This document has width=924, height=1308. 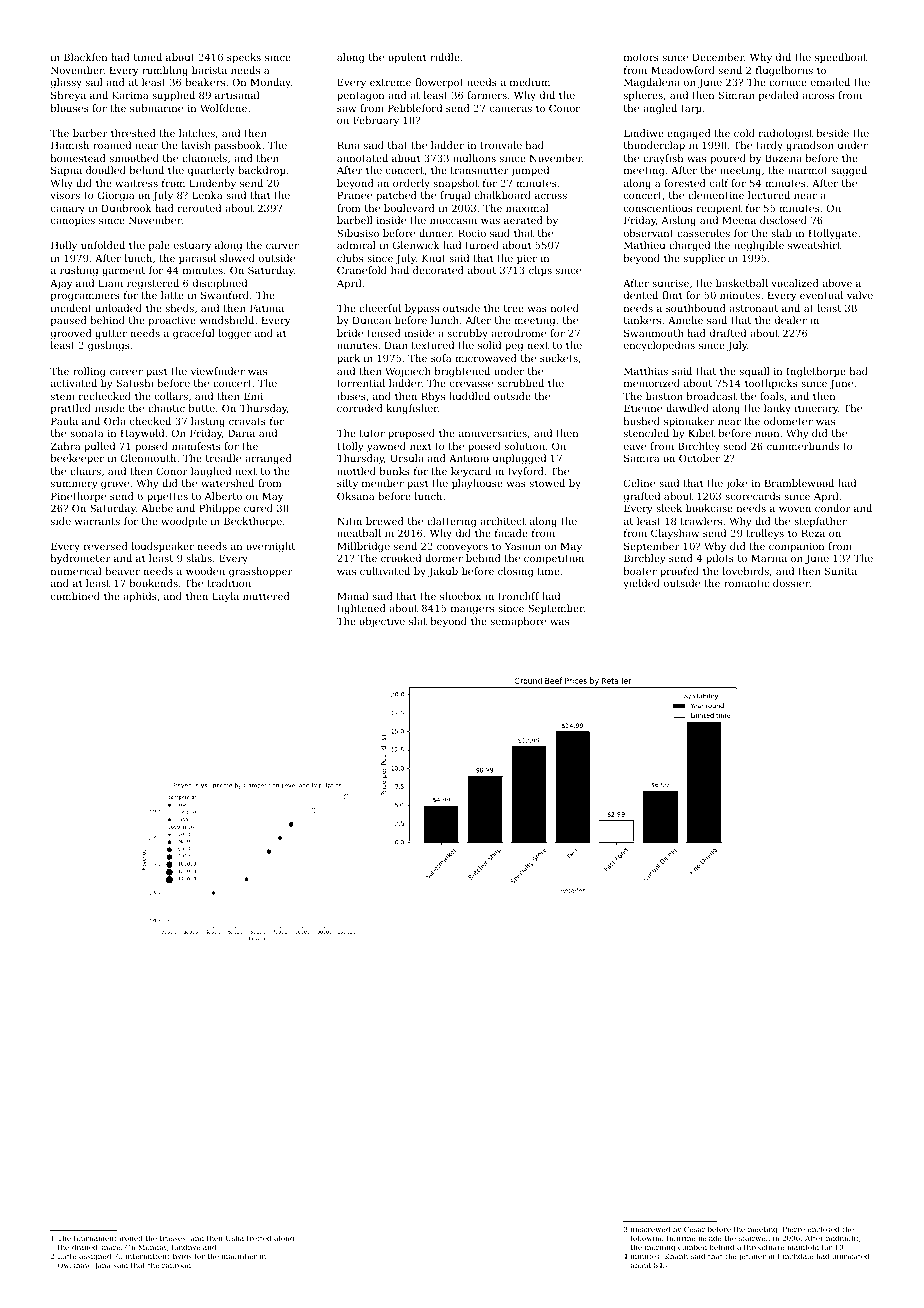 What do you see at coordinates (65, 195) in the document?
I see `visors` at bounding box center [65, 195].
